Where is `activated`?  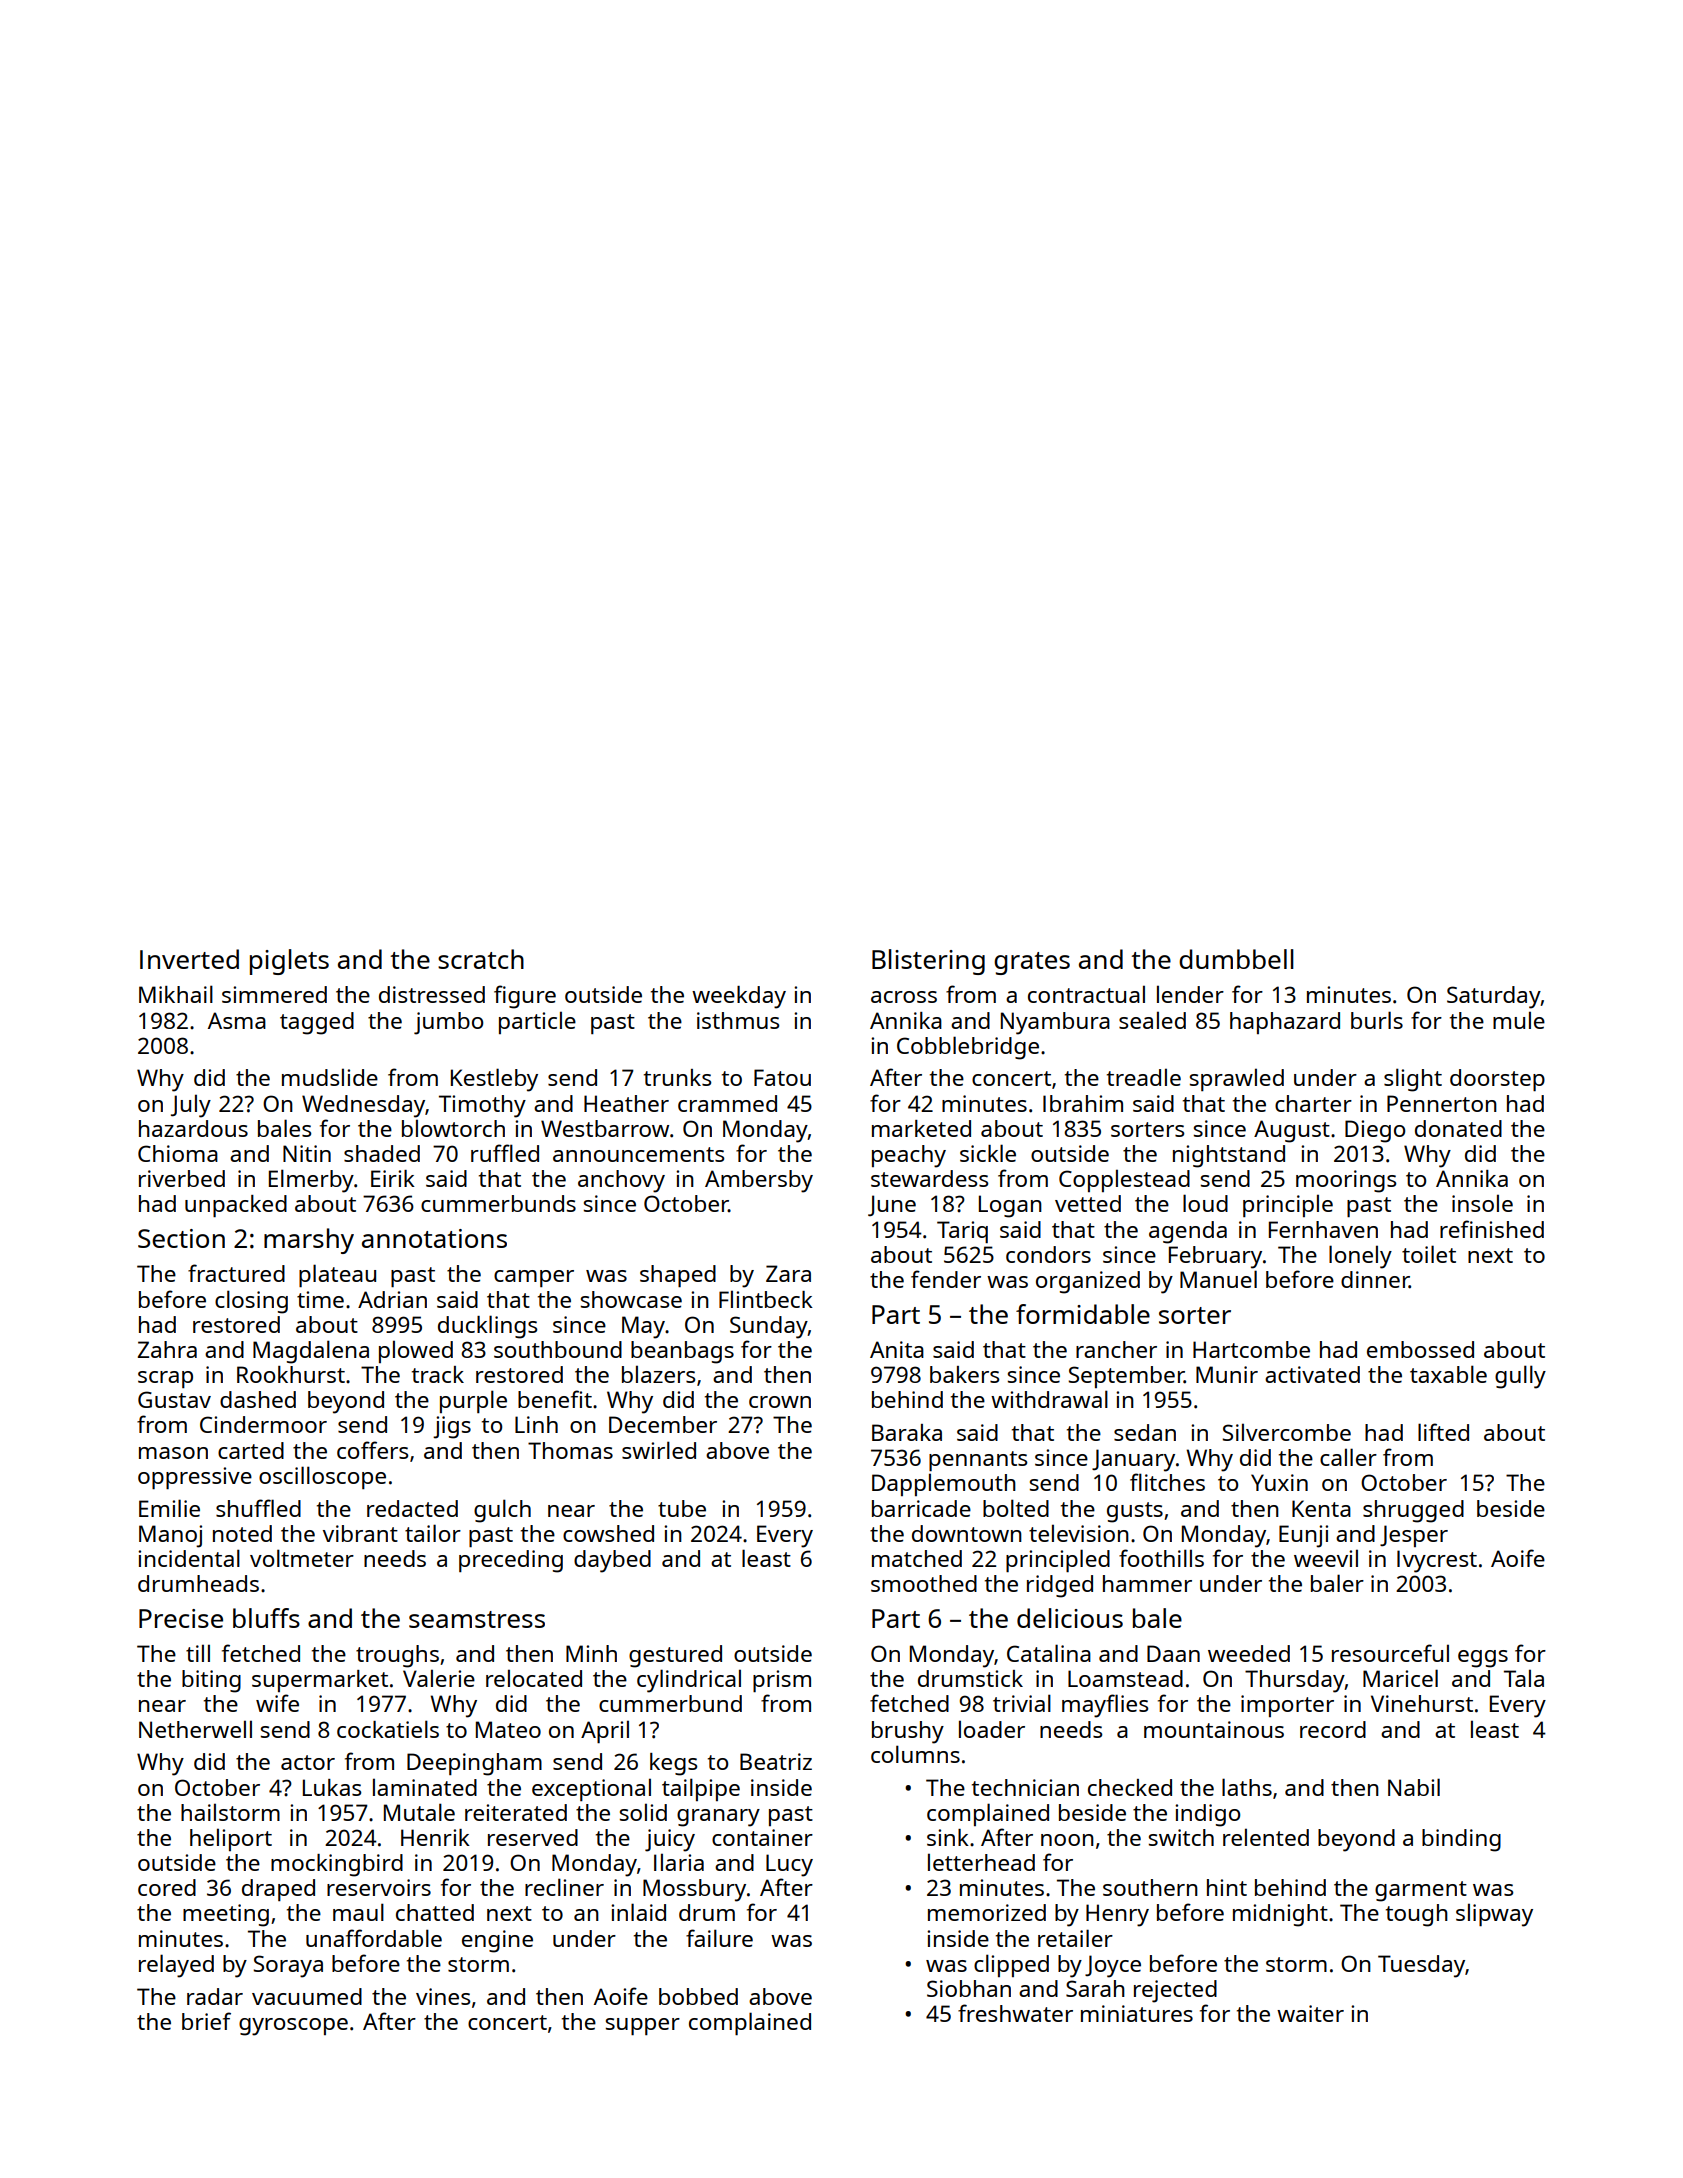
activated is located at coordinates (1312, 1374).
